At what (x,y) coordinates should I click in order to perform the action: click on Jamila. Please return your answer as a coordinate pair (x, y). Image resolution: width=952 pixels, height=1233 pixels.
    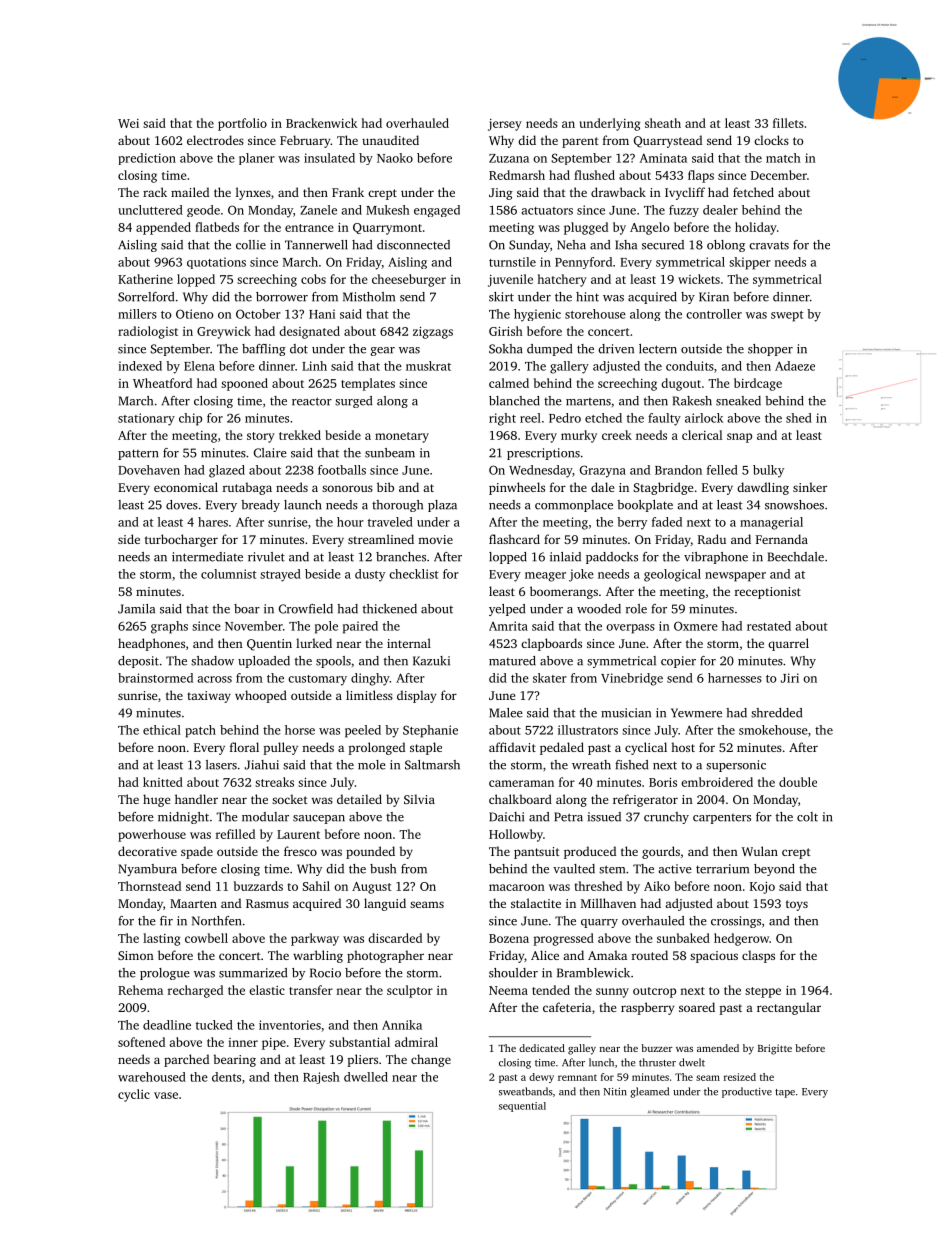
    Looking at the image, I should click on (136, 609).
